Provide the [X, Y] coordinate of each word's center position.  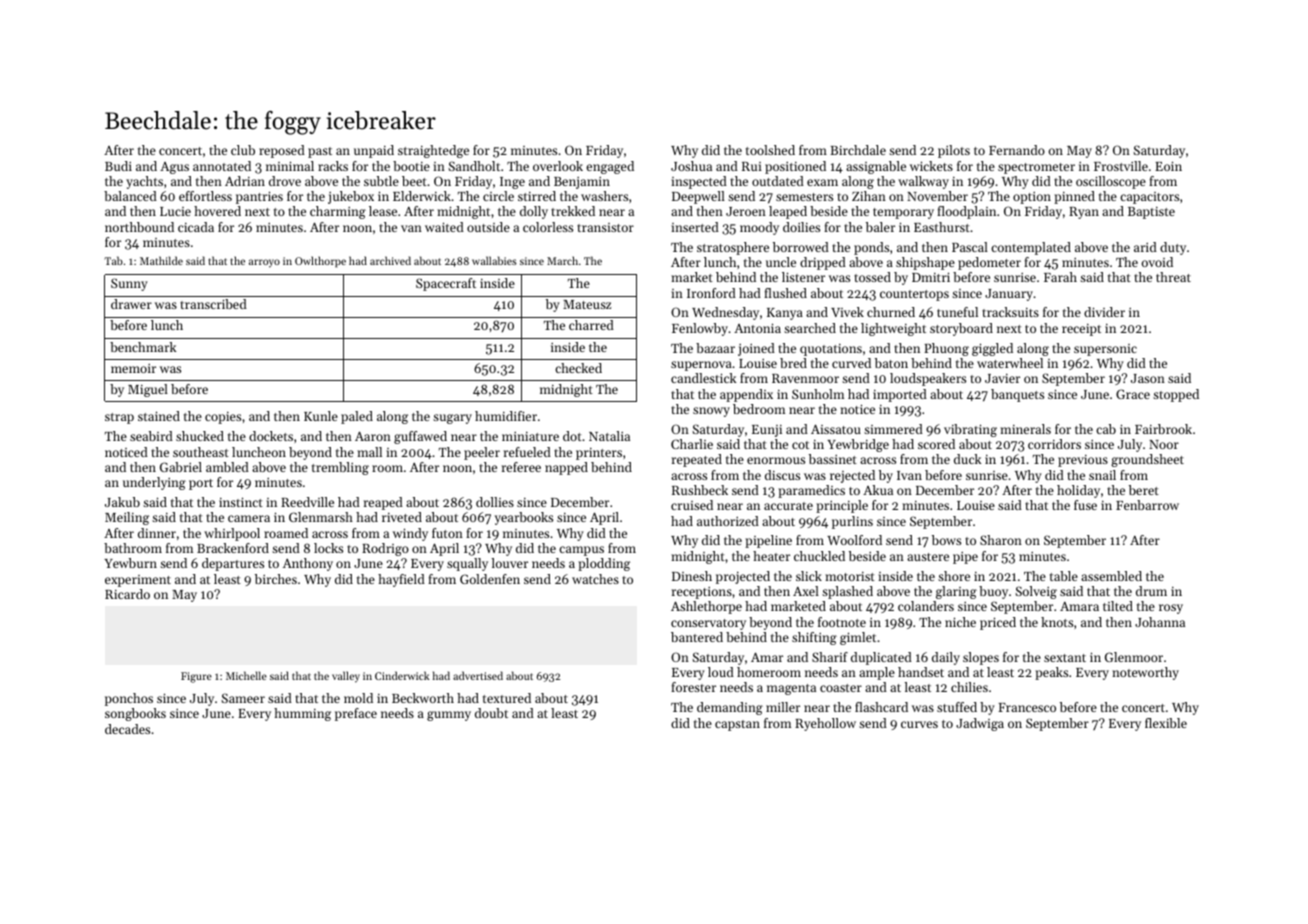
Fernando [1017, 150]
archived [390, 260]
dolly [534, 212]
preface [356, 714]
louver [510, 563]
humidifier [506, 416]
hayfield [401, 580]
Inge [512, 183]
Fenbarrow [1147, 505]
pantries [259, 197]
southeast [201, 452]
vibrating [970, 430]
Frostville [1121, 166]
